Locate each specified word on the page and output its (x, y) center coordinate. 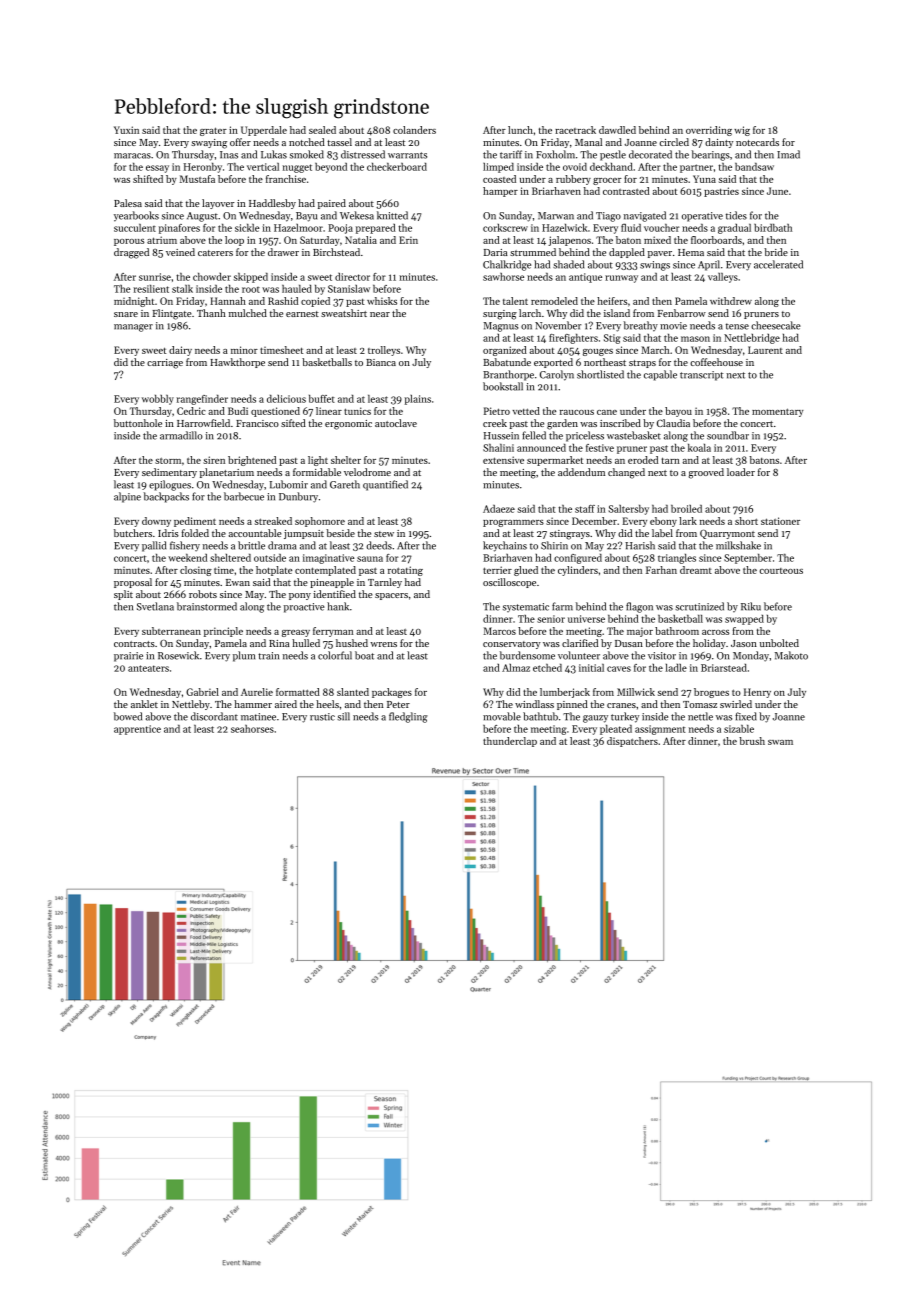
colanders (414, 130)
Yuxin (126, 130)
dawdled (617, 130)
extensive (503, 460)
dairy (180, 351)
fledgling (408, 717)
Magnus (500, 327)
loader (741, 472)
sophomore (320, 522)
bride (776, 252)
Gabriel (202, 692)
